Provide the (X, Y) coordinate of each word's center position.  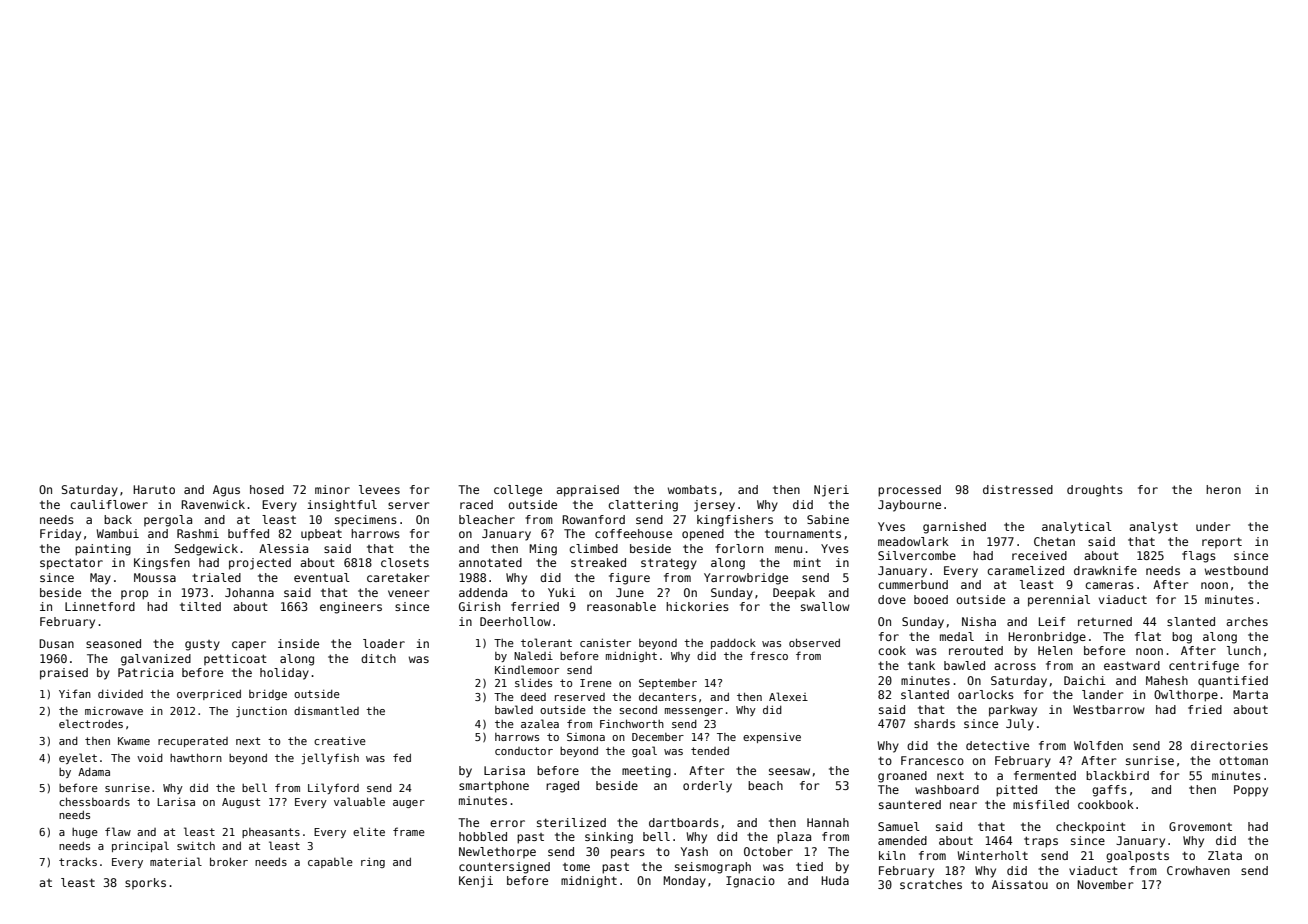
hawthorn (196, 757)
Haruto (154, 489)
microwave (114, 711)
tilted (200, 606)
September (668, 684)
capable (330, 862)
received (1039, 555)
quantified (1233, 682)
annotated (490, 562)
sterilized (571, 822)
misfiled (1041, 804)
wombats (692, 489)
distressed (1018, 489)
